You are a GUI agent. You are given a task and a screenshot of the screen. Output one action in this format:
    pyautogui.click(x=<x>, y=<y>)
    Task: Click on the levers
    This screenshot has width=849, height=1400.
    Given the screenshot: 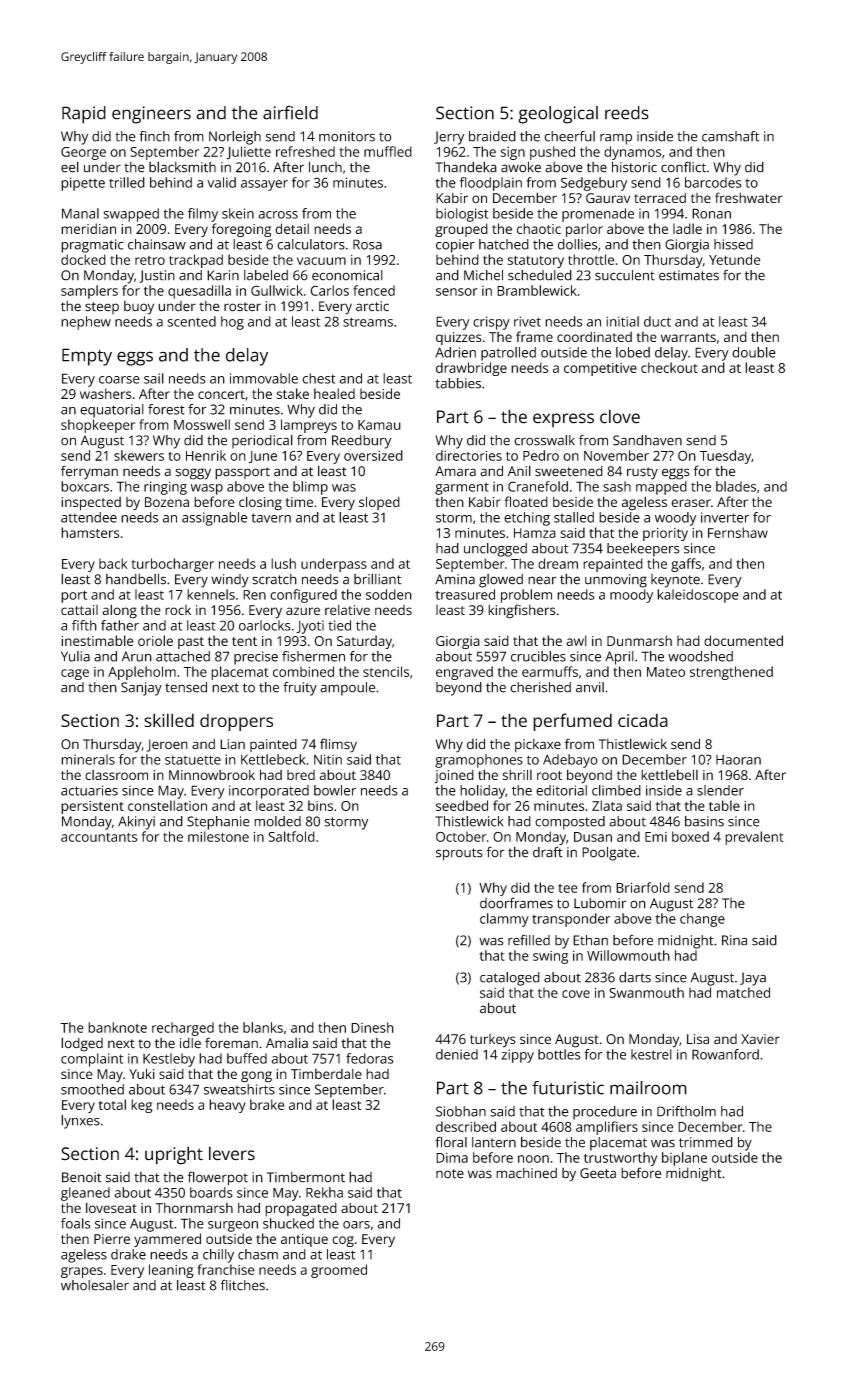 What is the action you would take?
    pyautogui.click(x=232, y=1153)
